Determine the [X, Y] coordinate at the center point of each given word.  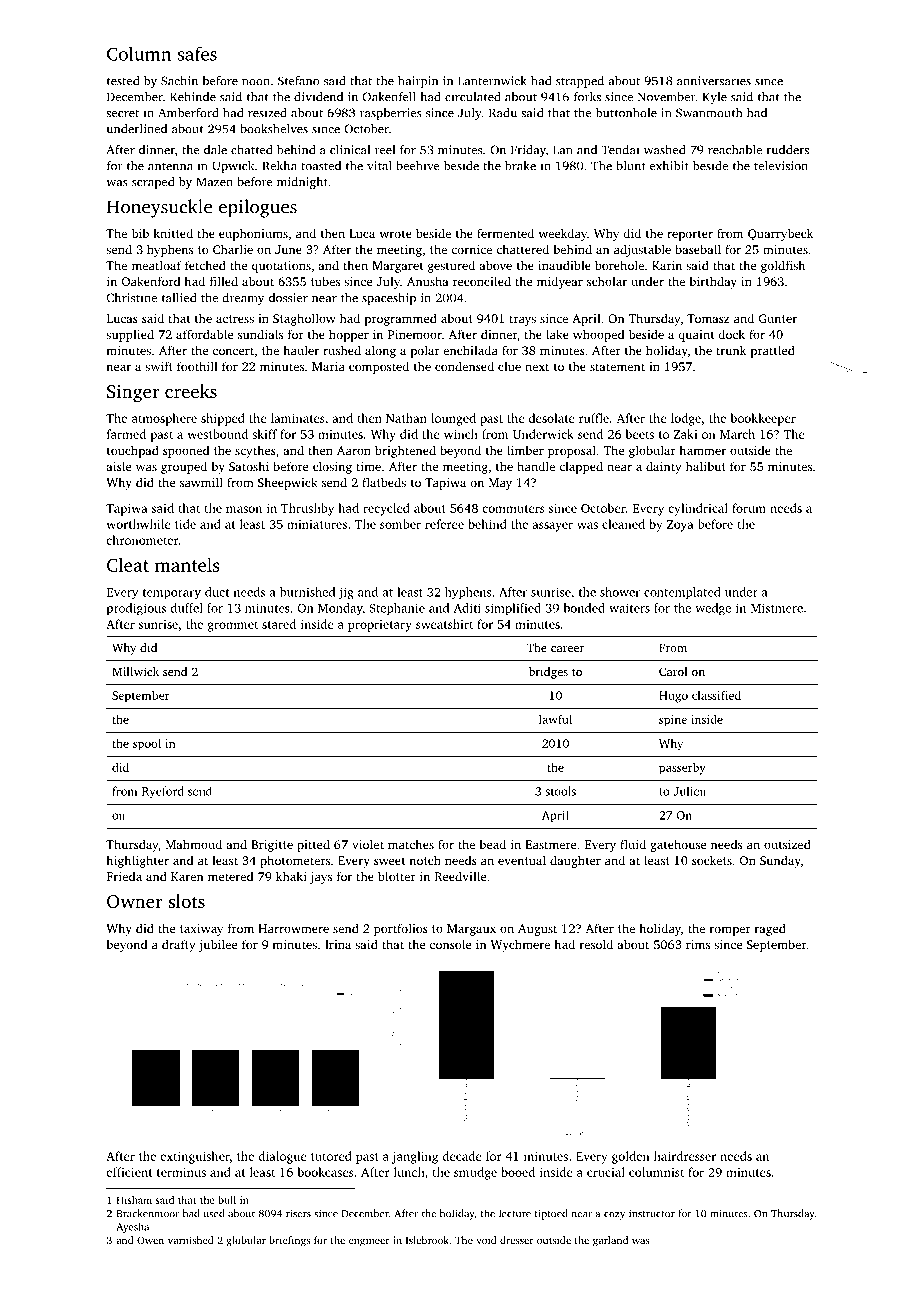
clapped [581, 467]
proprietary [380, 626]
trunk [731, 350]
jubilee [217, 945]
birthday [713, 282]
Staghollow [304, 319]
